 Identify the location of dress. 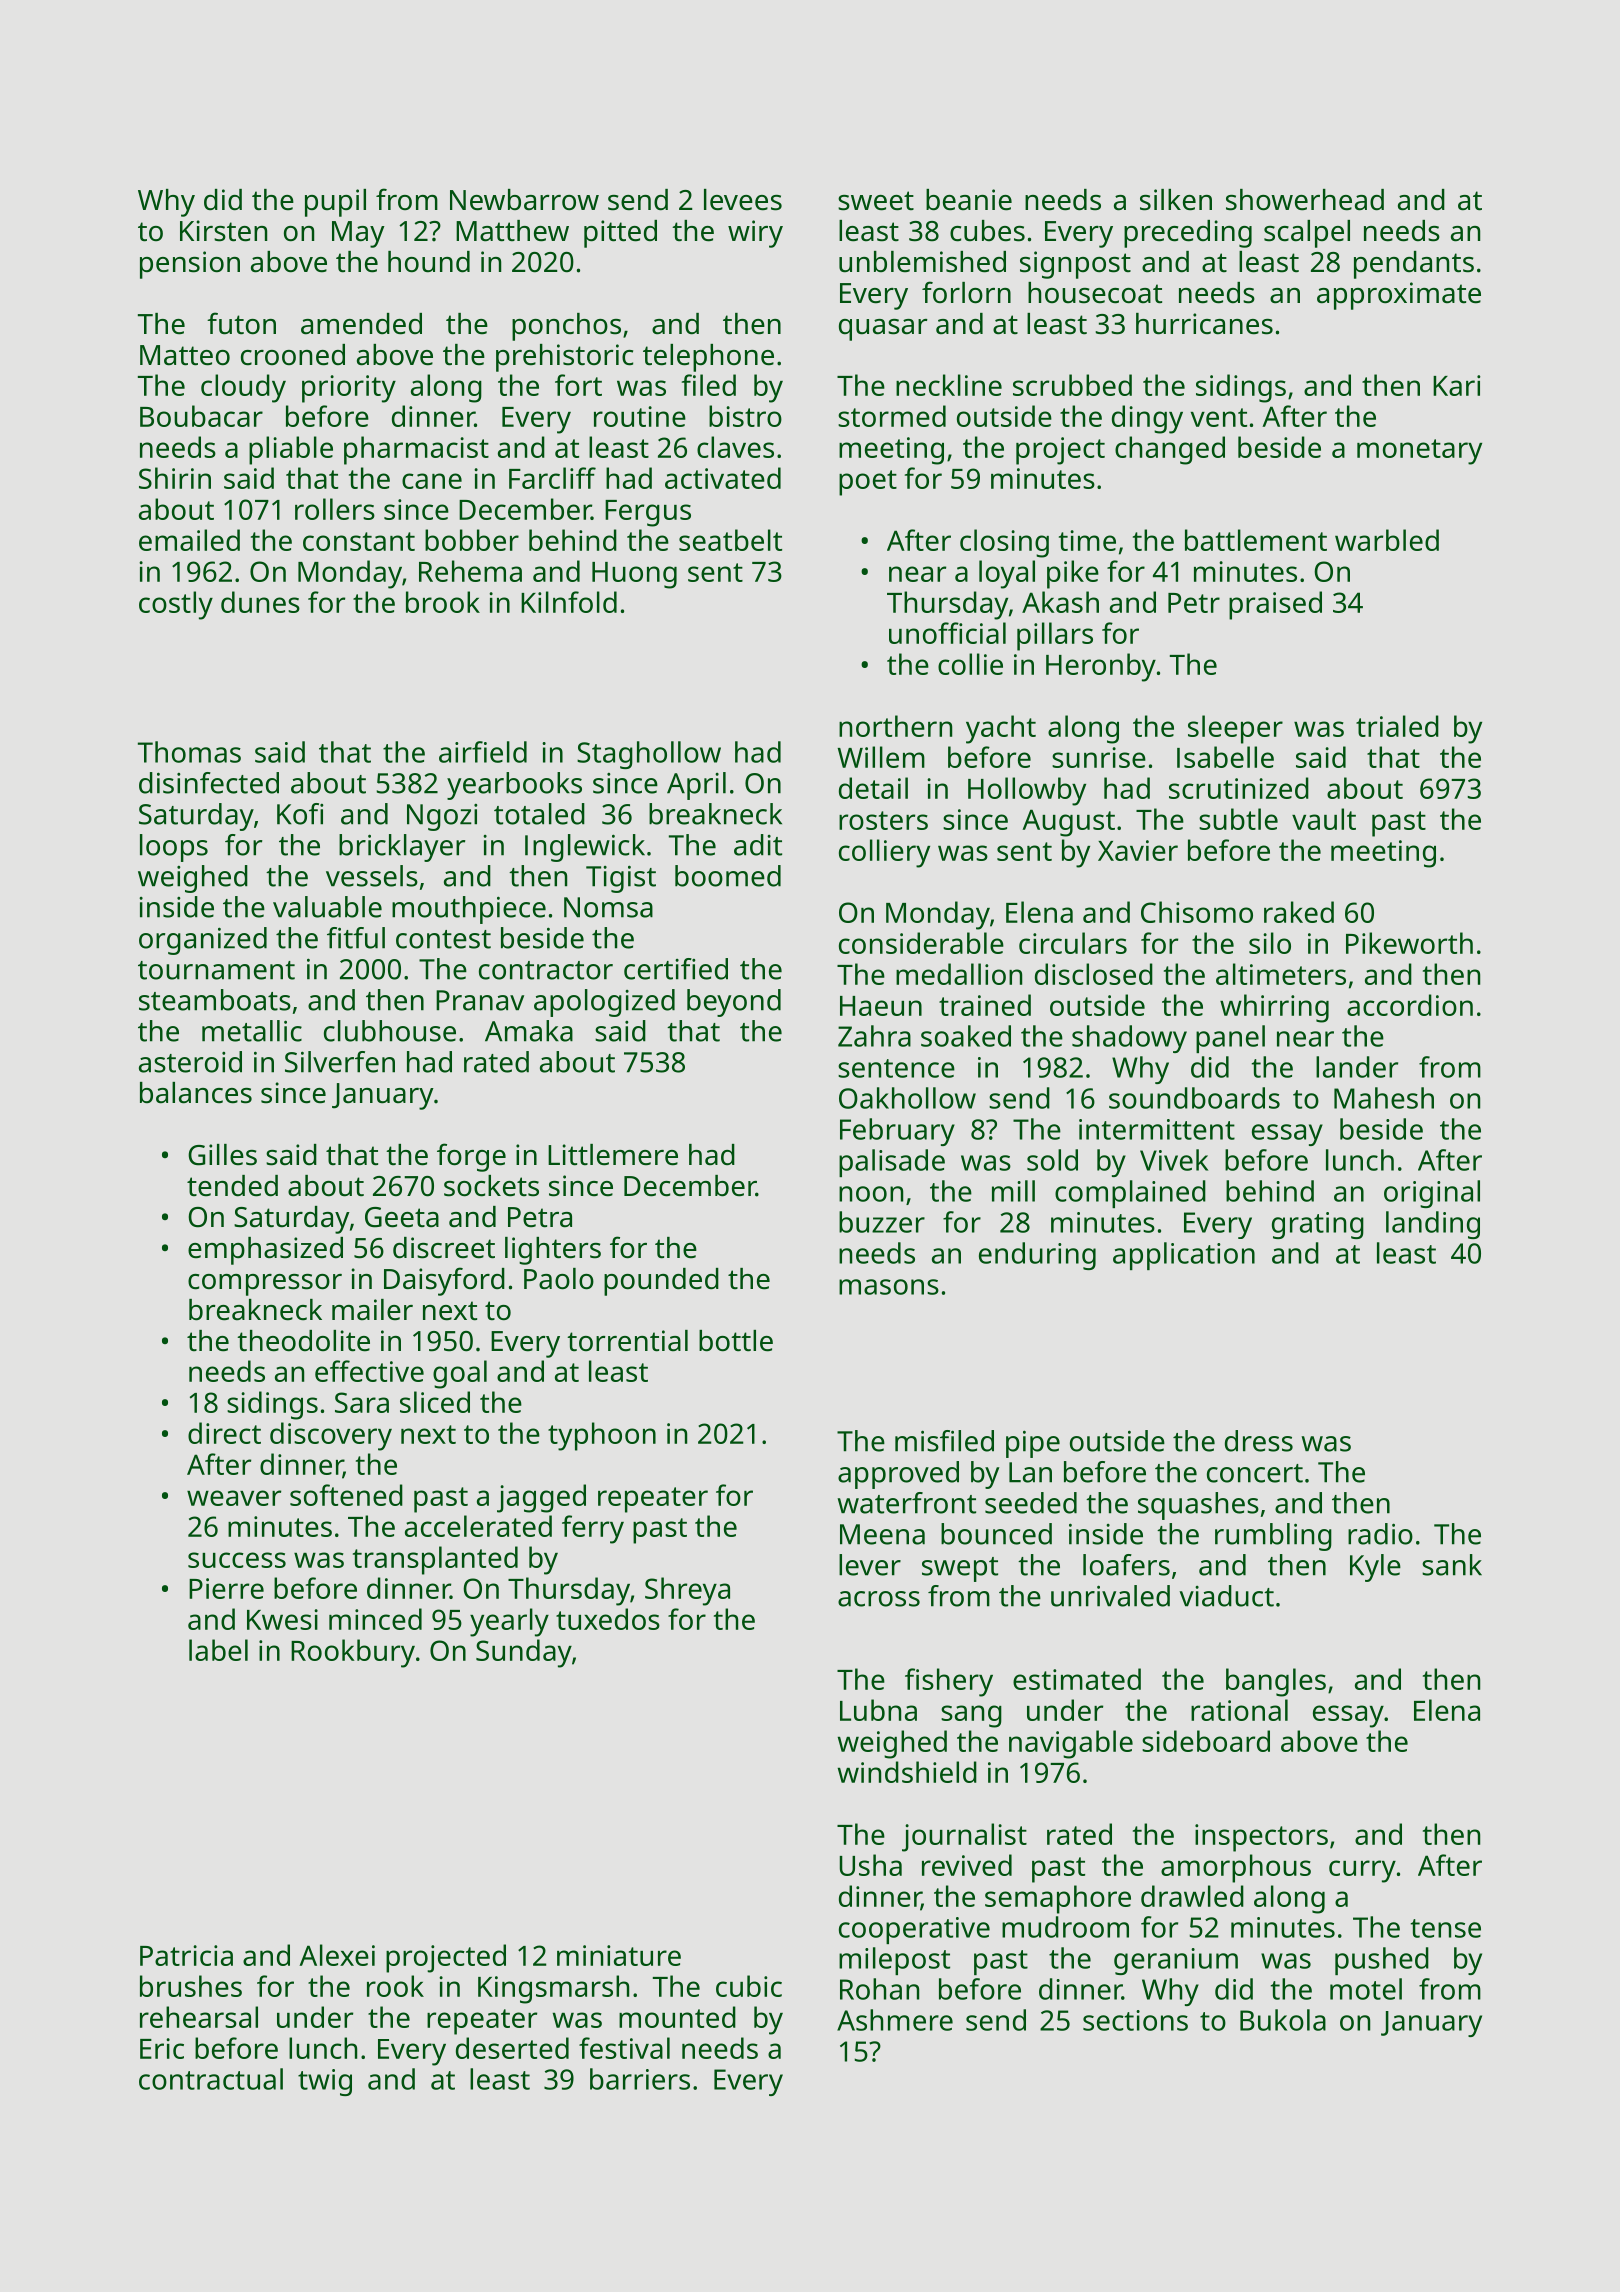
(1259, 1441).
